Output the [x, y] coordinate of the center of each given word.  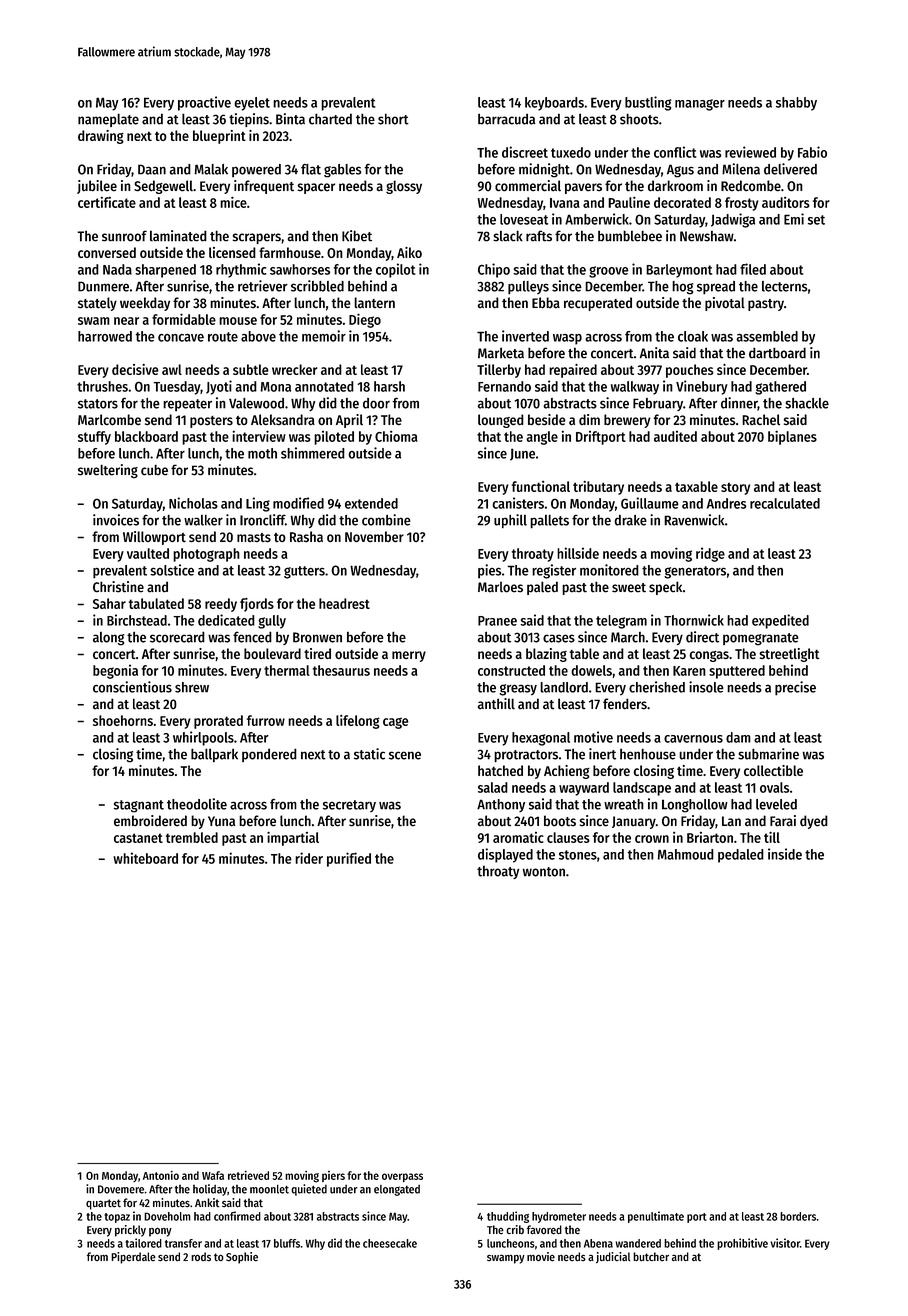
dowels [591, 670]
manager [700, 105]
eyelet [252, 104]
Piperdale [133, 1258]
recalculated [785, 503]
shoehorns [123, 720]
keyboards [554, 104]
